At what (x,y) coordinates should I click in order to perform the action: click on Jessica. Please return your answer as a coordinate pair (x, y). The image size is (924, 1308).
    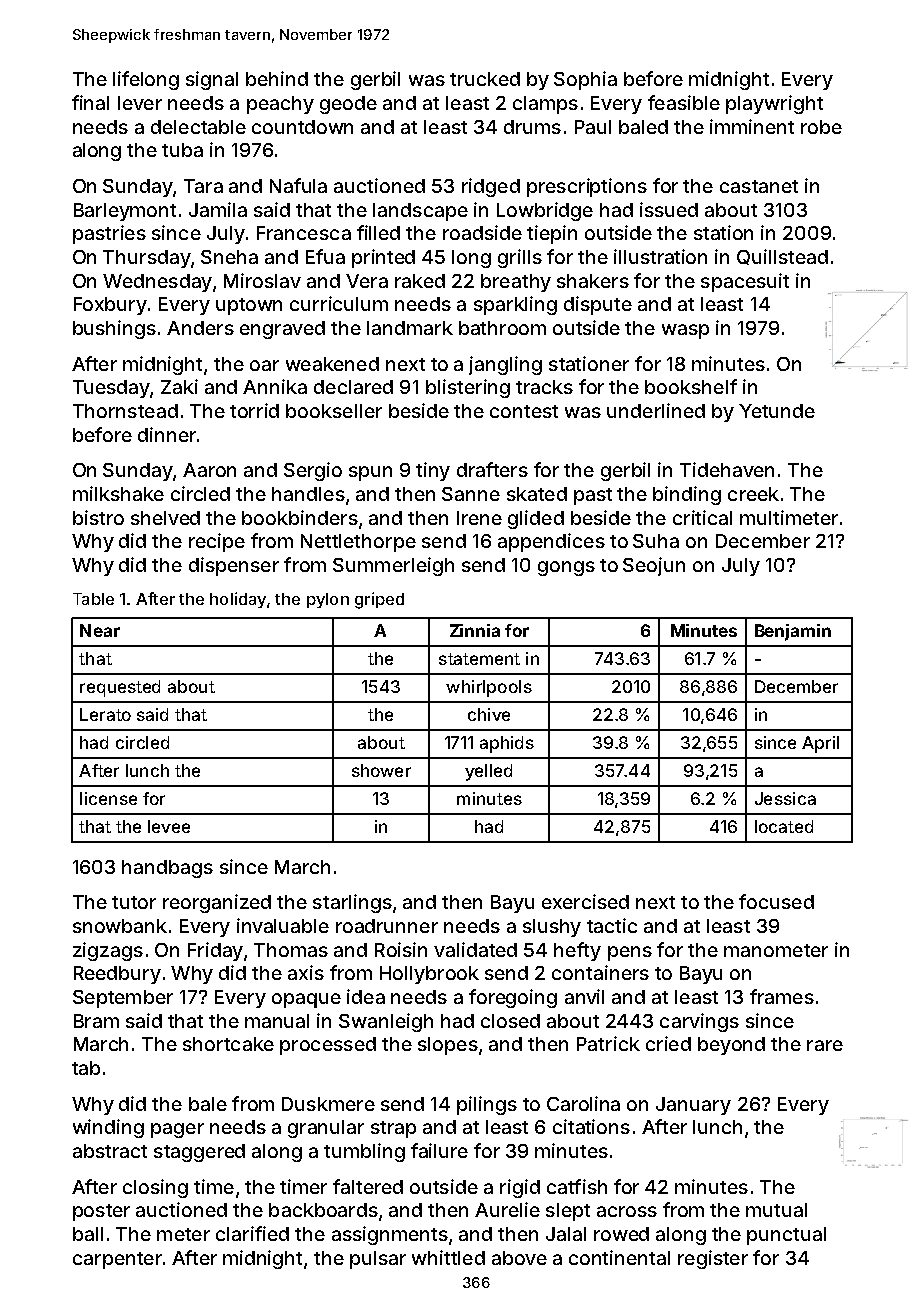
    Looking at the image, I should click on (785, 798).
